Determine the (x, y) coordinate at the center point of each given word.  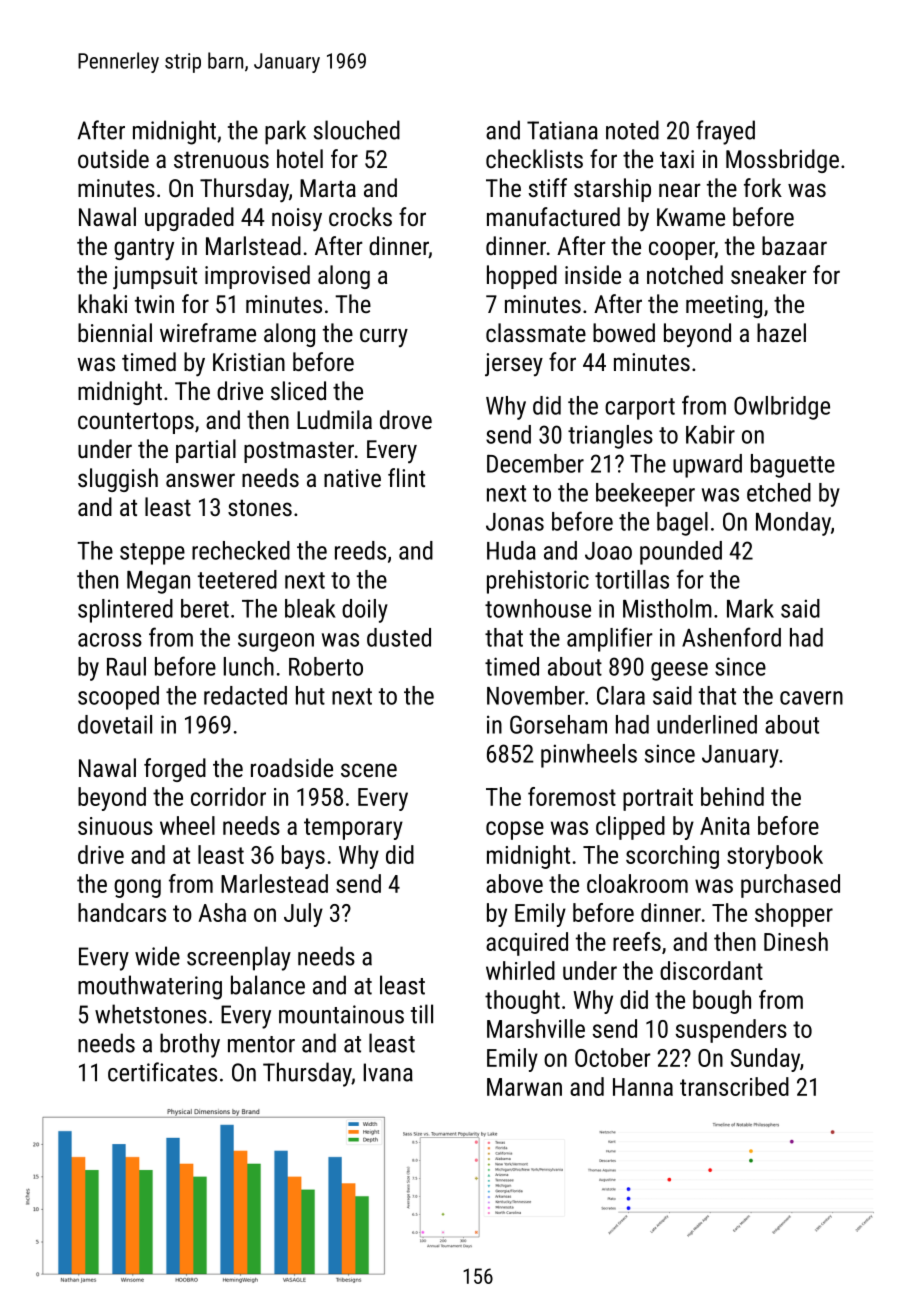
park (285, 132)
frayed (725, 132)
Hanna (643, 1087)
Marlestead (274, 883)
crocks (360, 216)
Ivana (388, 1072)
